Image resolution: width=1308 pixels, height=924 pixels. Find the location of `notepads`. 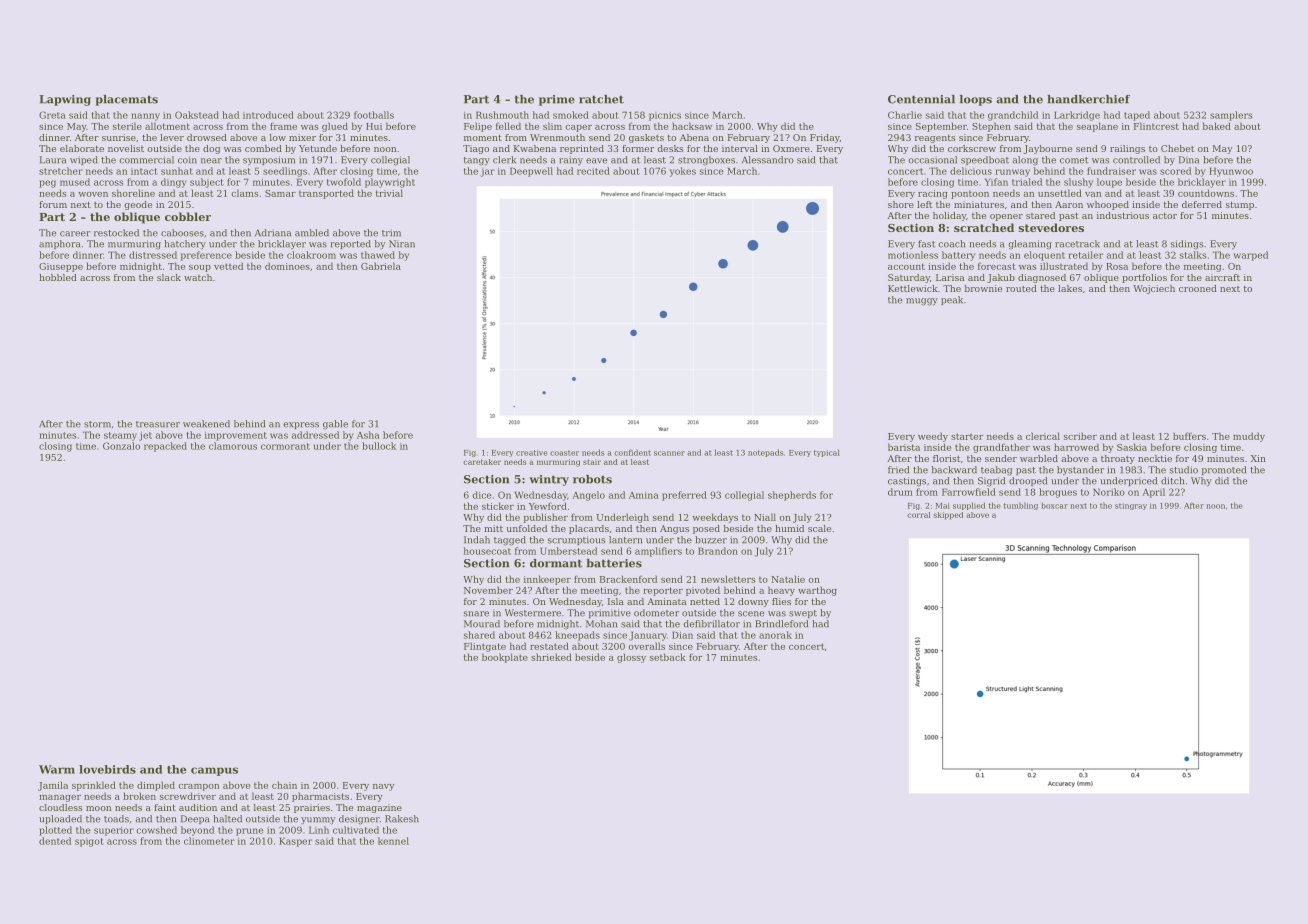

notepads is located at coordinates (766, 453).
